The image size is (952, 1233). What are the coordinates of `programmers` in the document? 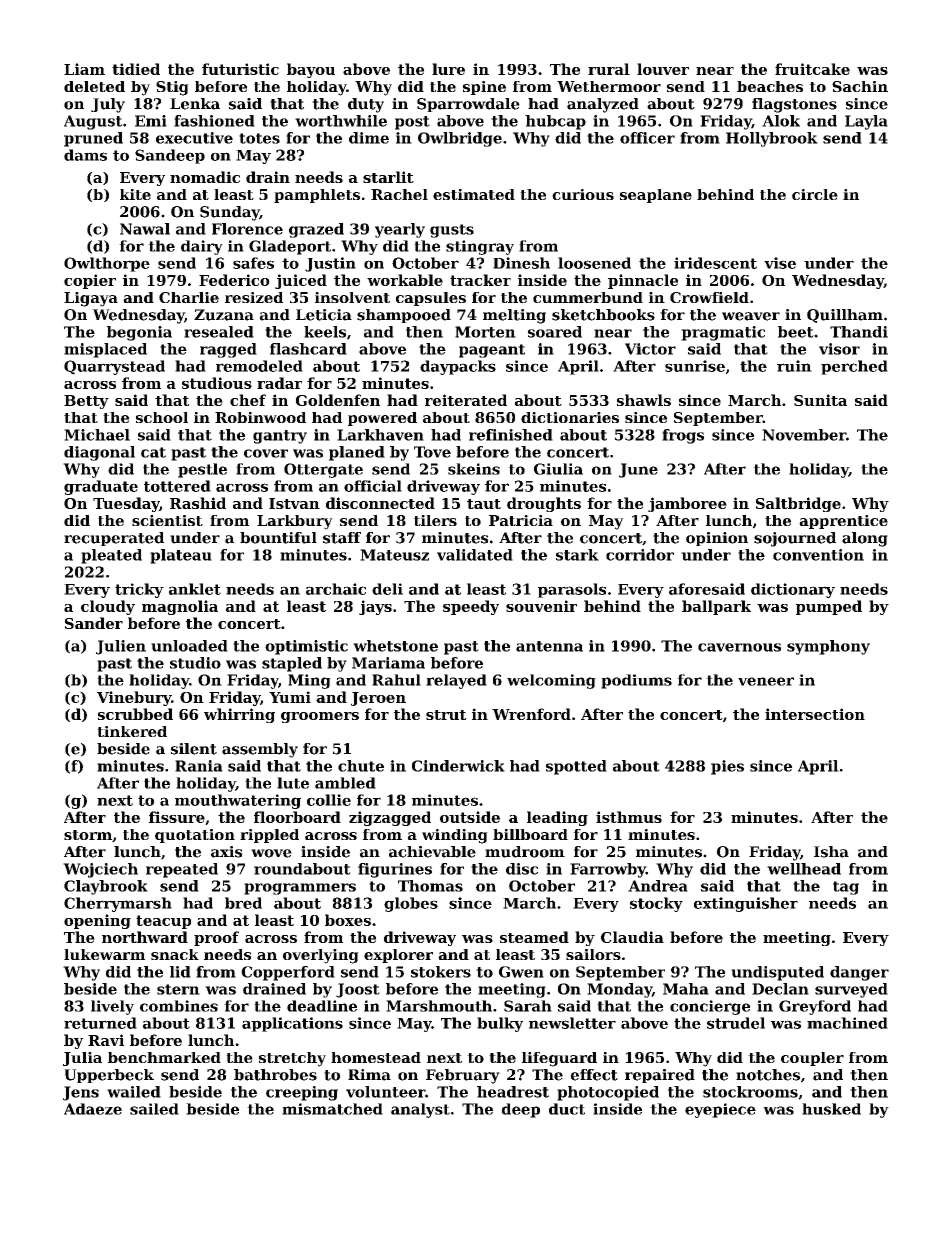 It's located at (300, 889).
